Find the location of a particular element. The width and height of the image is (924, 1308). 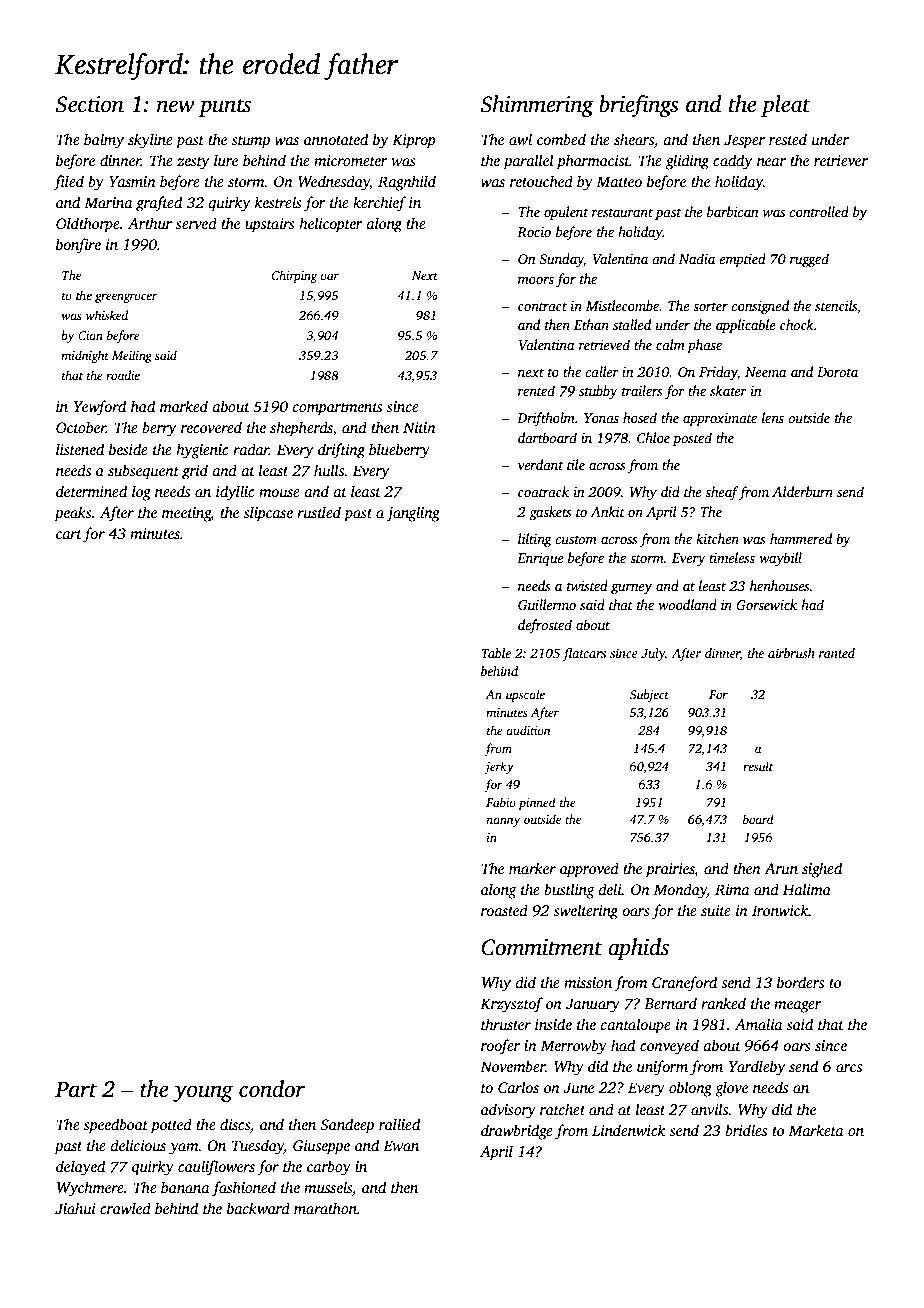

emptied is located at coordinates (742, 260).
